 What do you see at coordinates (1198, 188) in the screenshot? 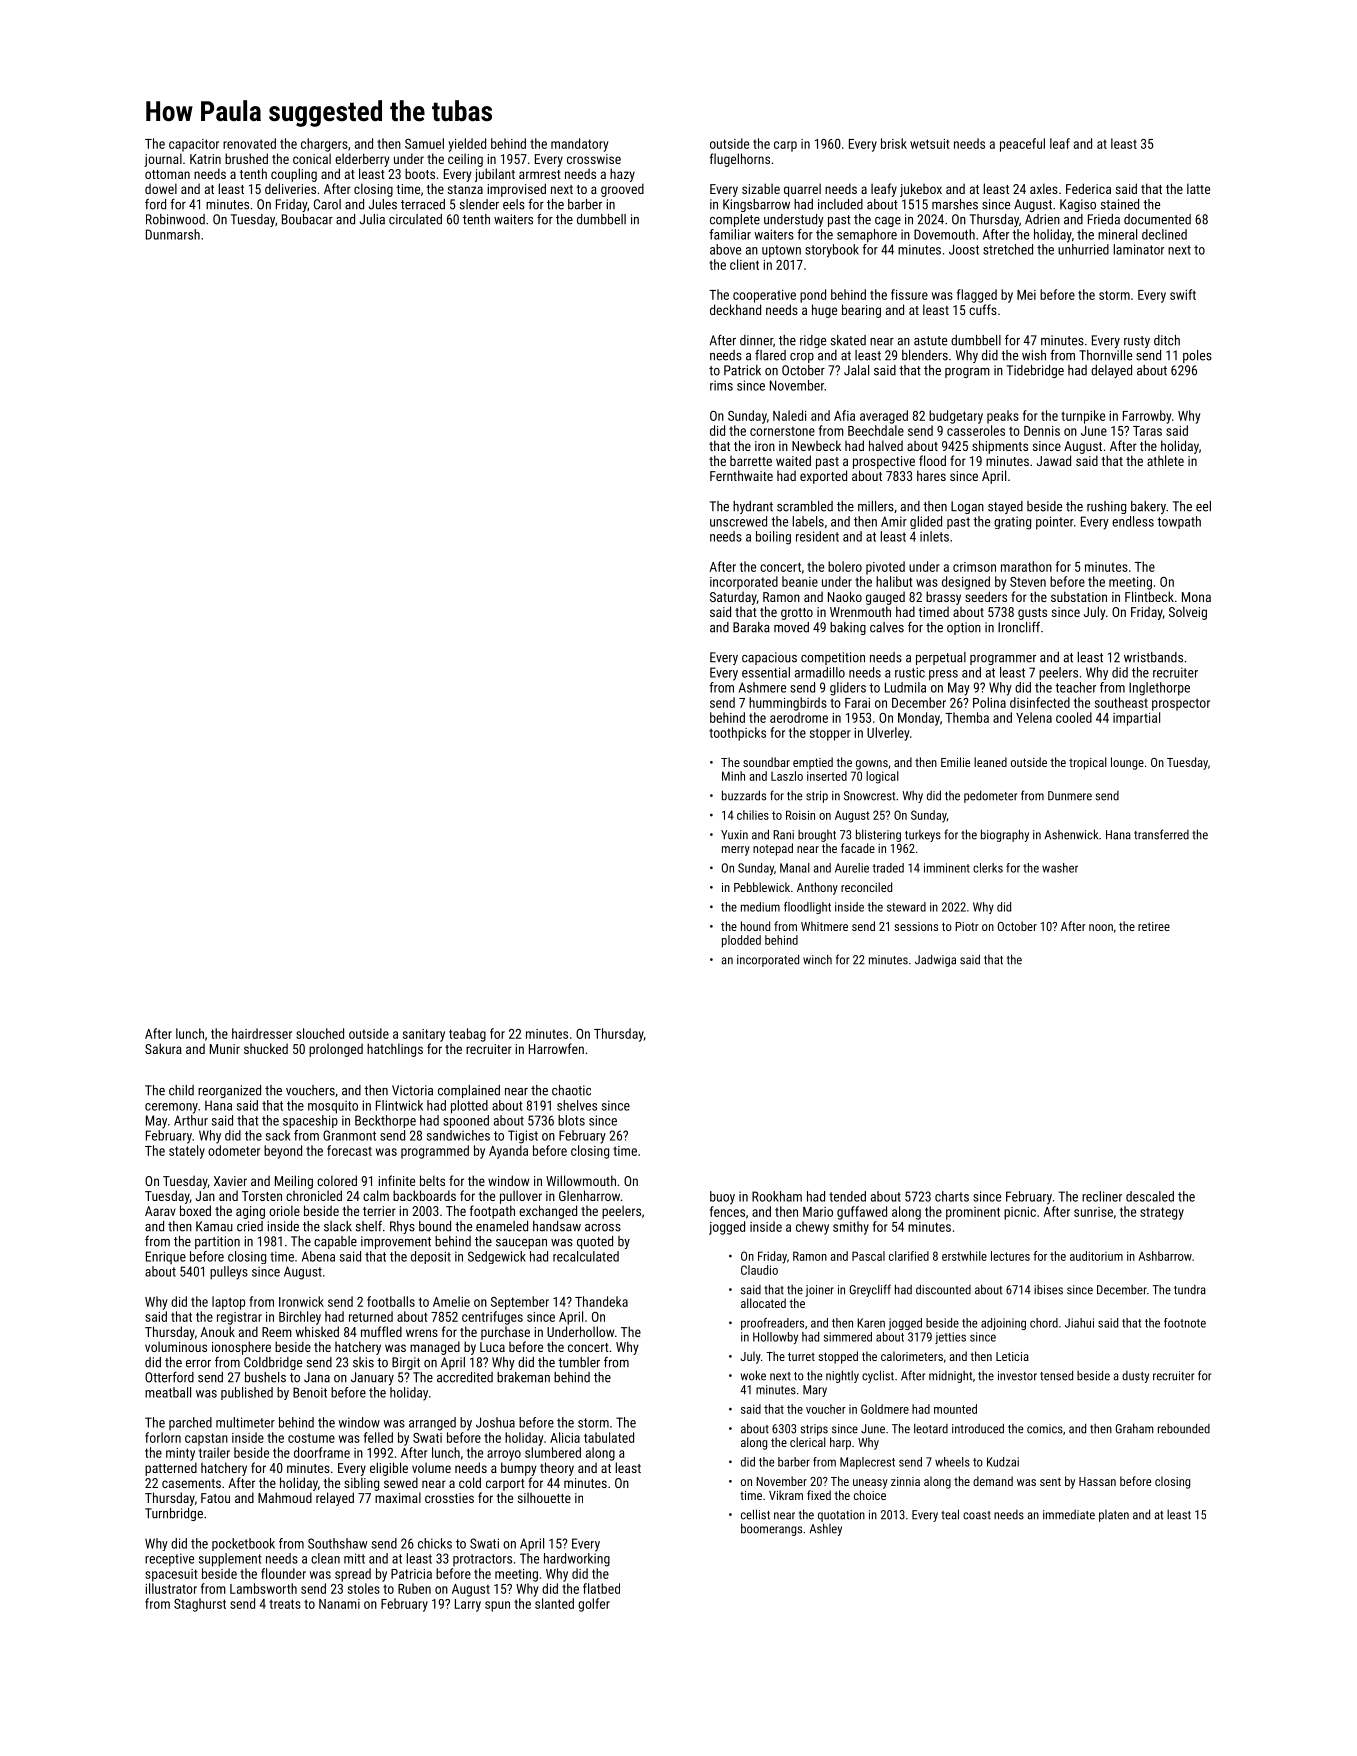
I see `latte` at bounding box center [1198, 188].
